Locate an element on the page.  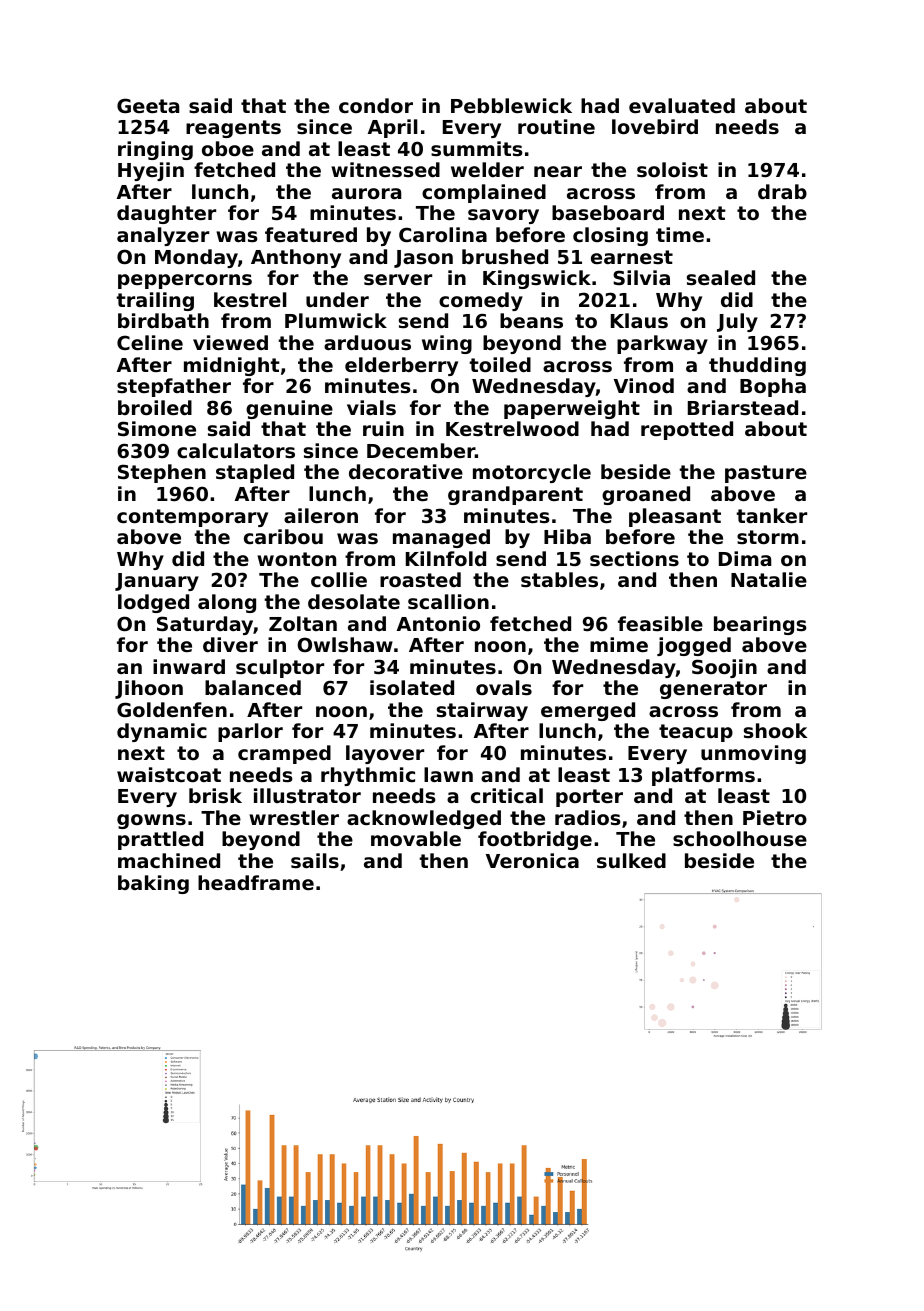
Pebblewick is located at coordinates (511, 105).
